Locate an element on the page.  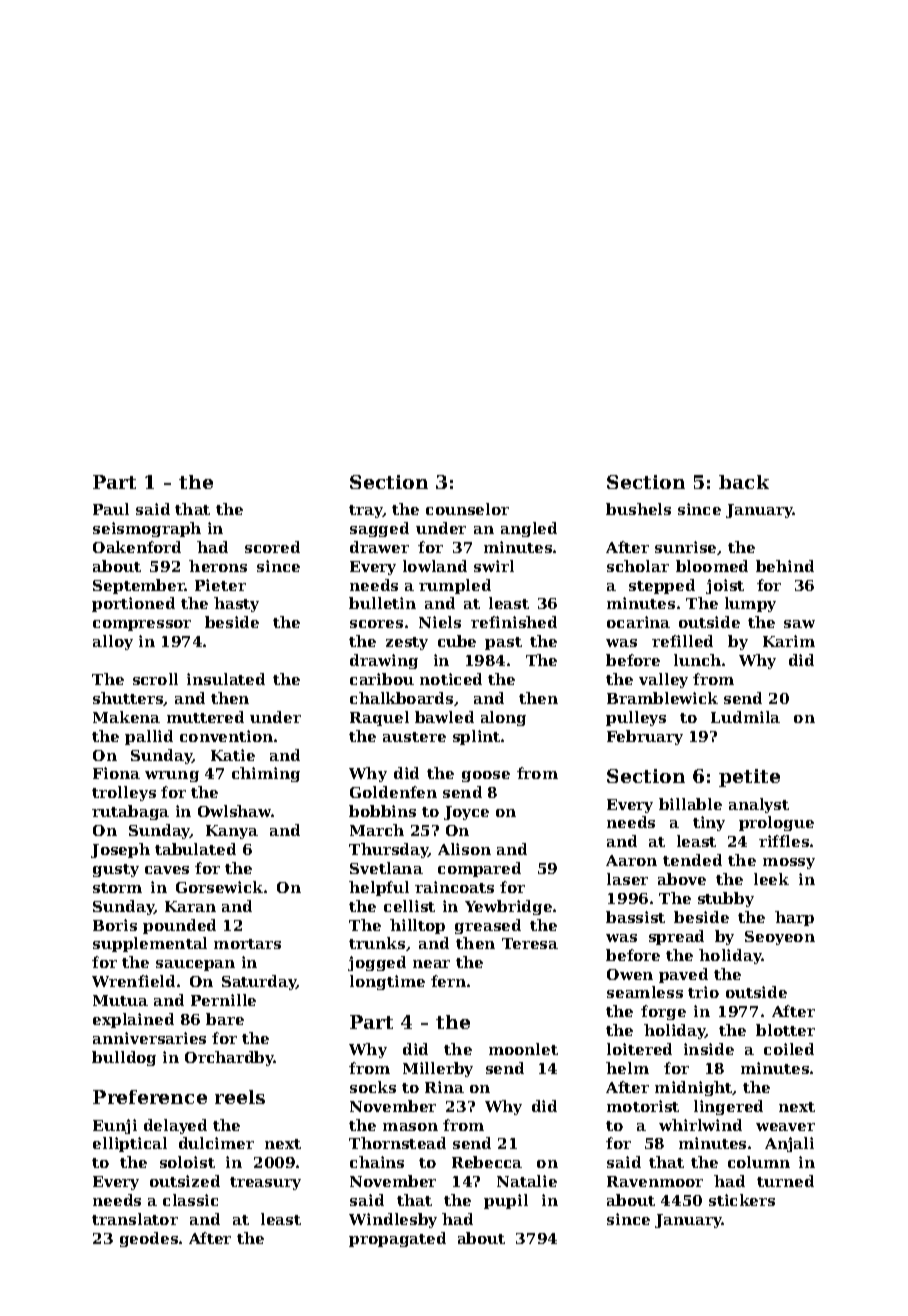
geodes is located at coordinates (149, 1239).
